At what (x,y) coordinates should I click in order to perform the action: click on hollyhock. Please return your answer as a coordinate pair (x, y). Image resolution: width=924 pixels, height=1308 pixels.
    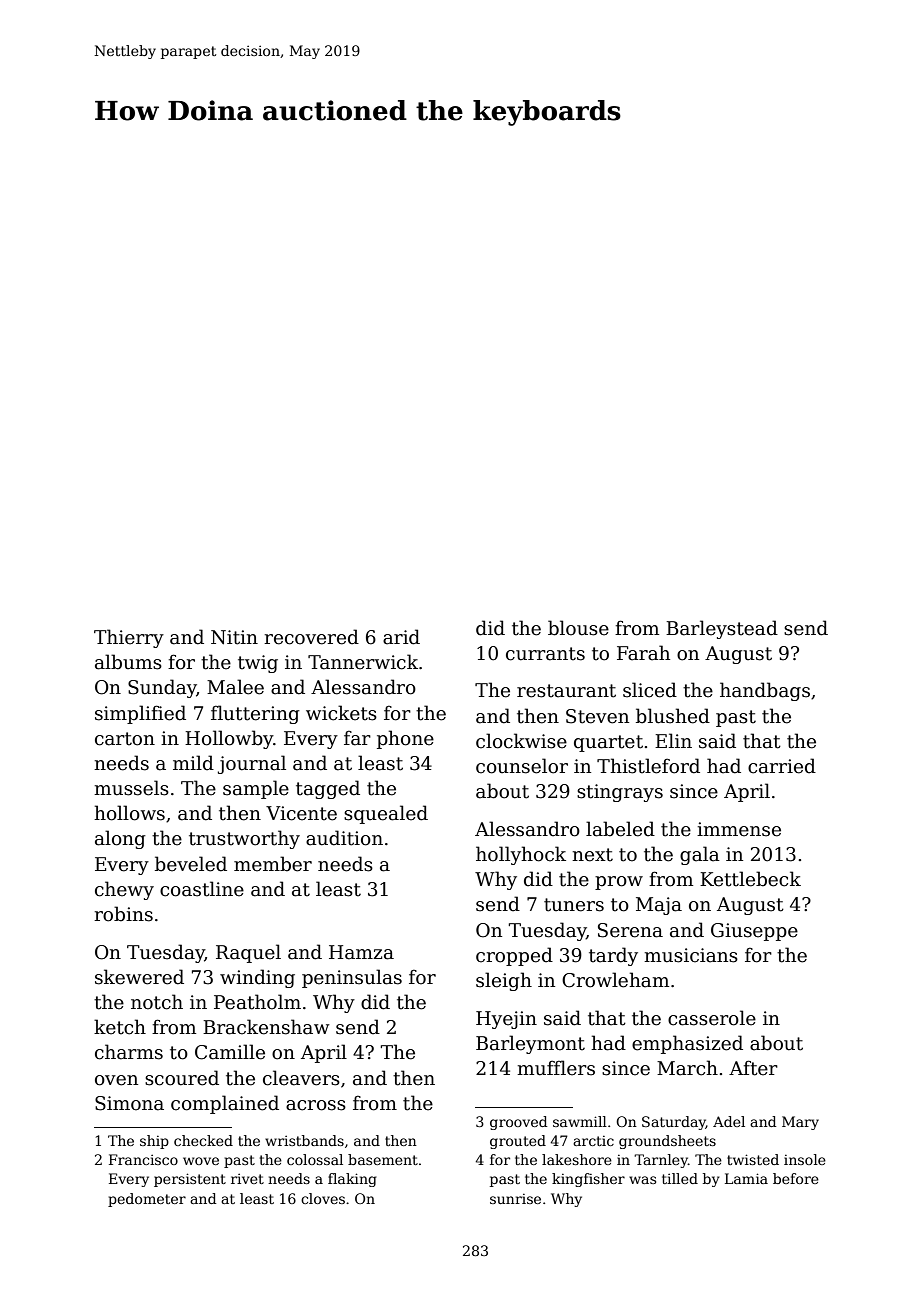
    Looking at the image, I should click on (521, 855).
